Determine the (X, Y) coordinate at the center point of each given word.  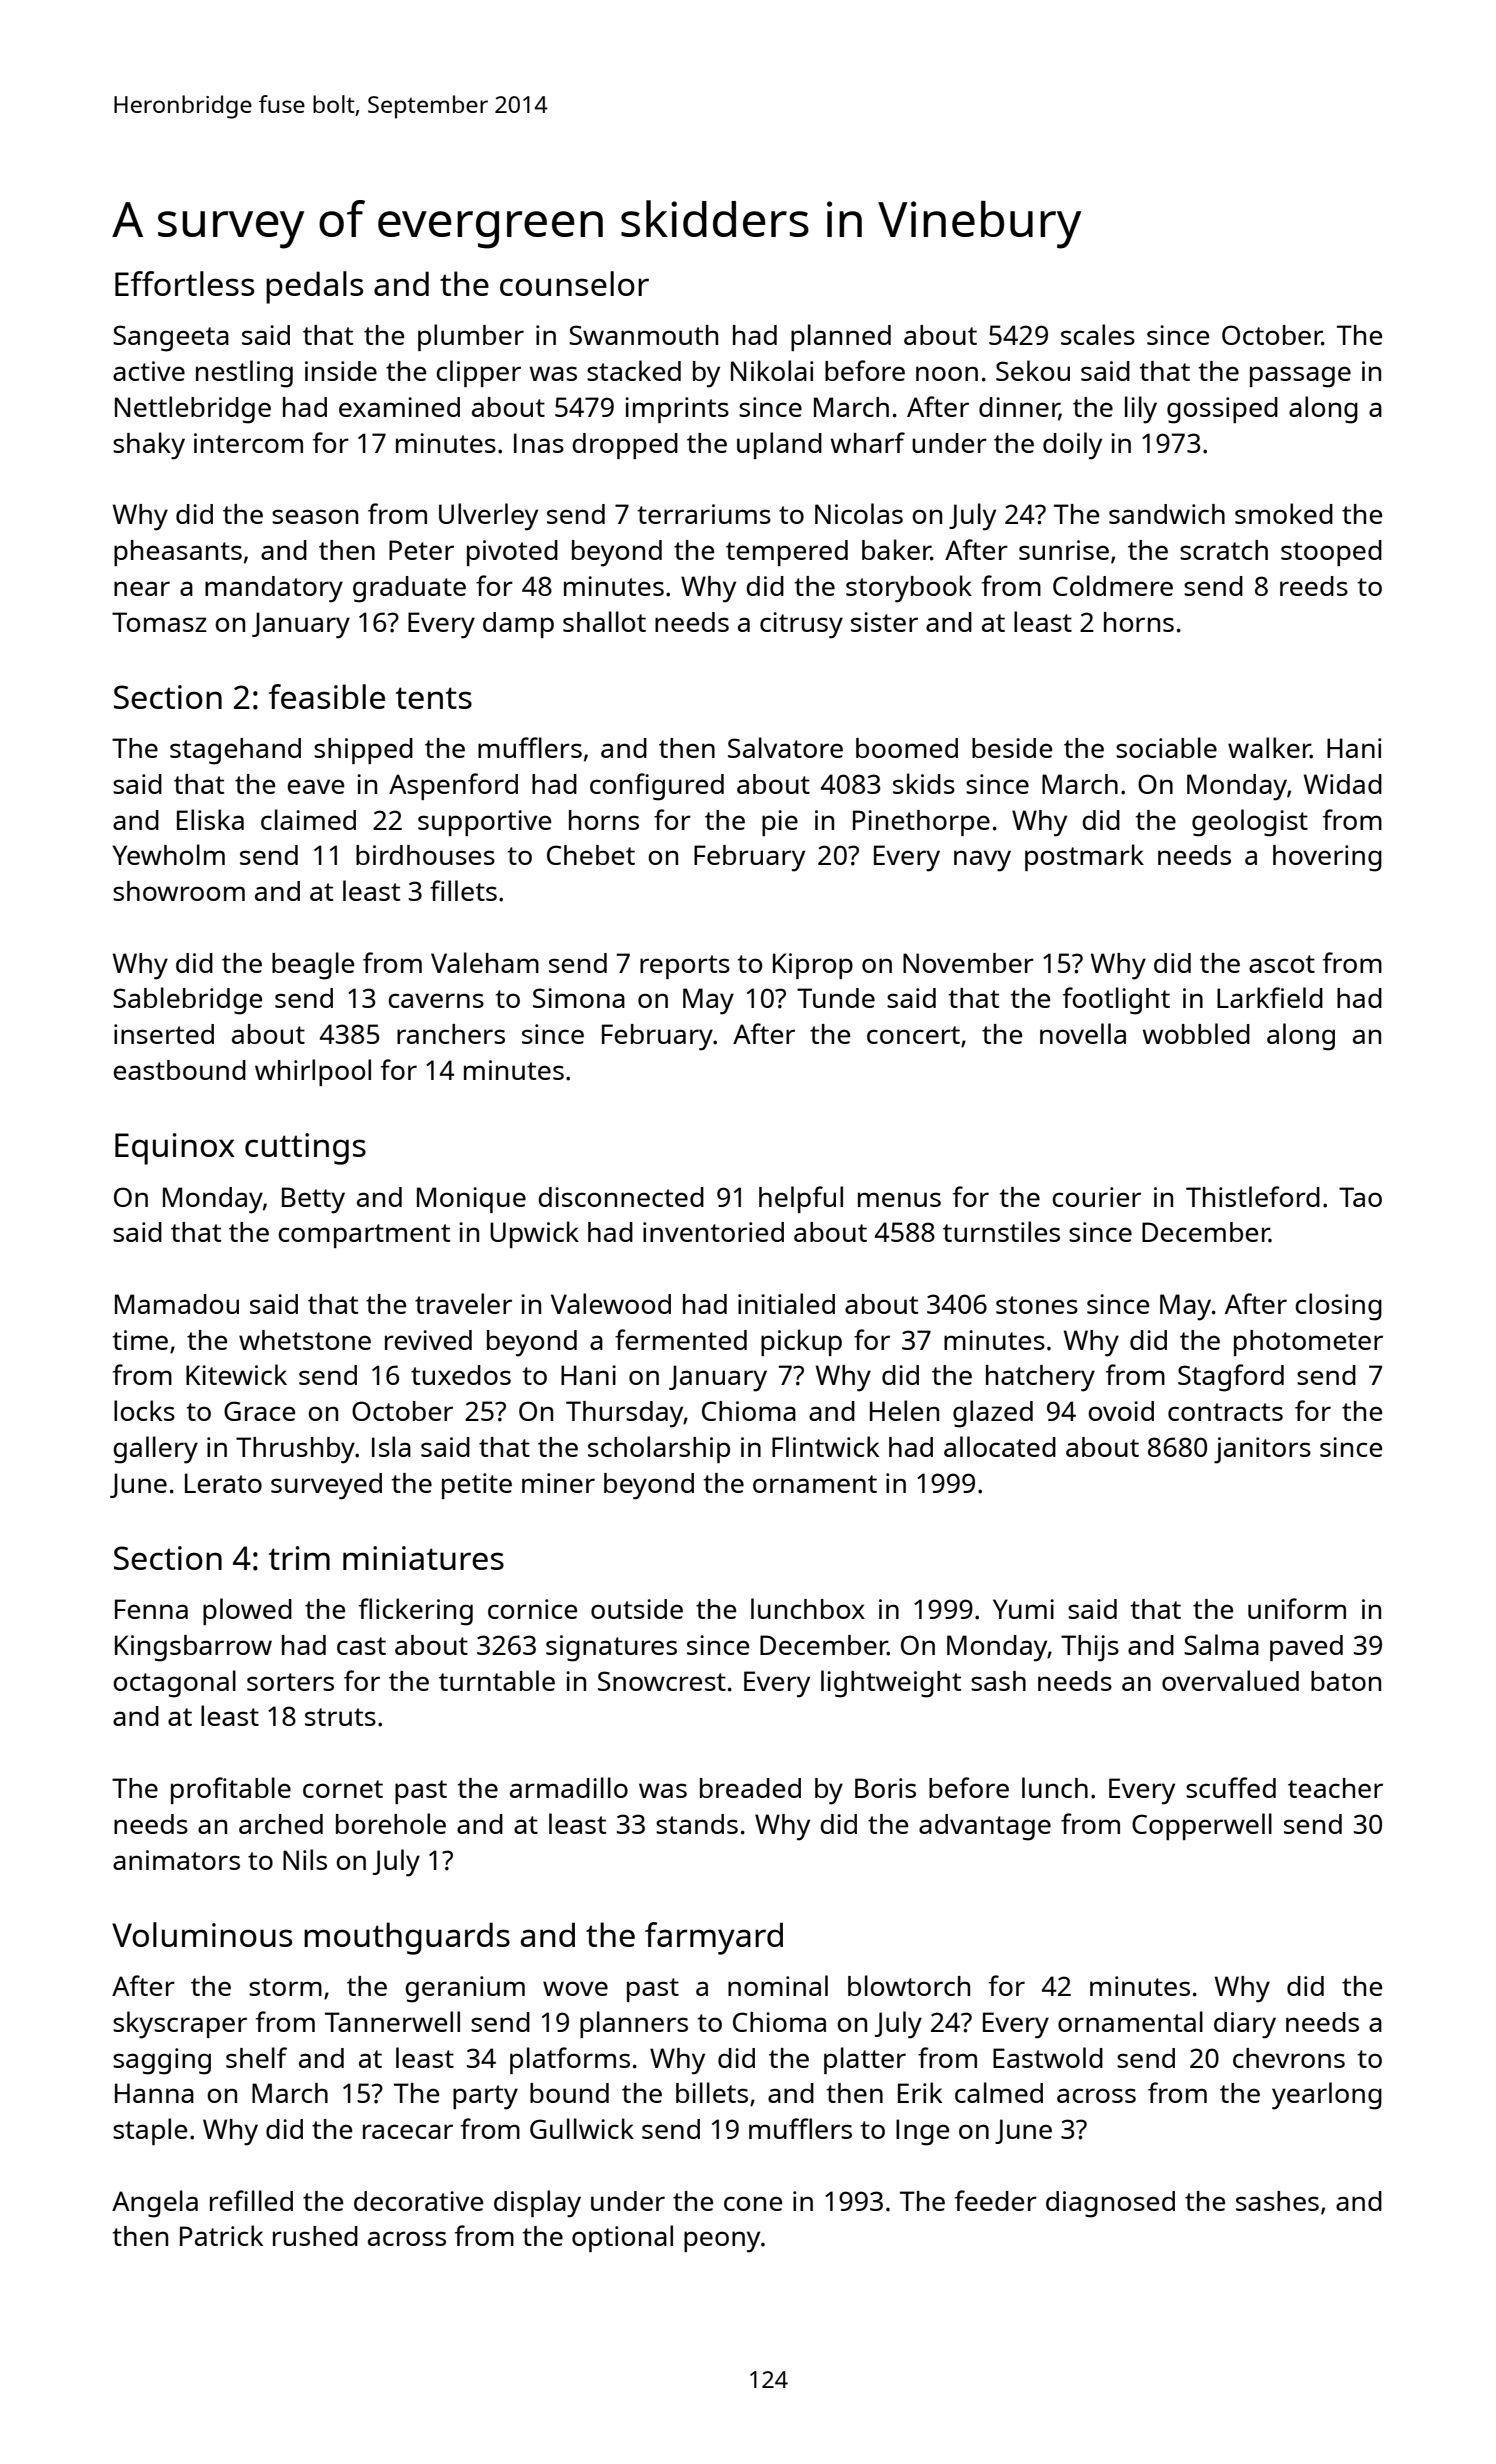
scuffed (1231, 1787)
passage (1300, 377)
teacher (1335, 1788)
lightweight (891, 1684)
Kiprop (813, 966)
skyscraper (180, 2025)
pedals (314, 287)
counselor (574, 283)
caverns (436, 1000)
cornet (343, 1789)
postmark (1084, 857)
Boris (885, 1788)
